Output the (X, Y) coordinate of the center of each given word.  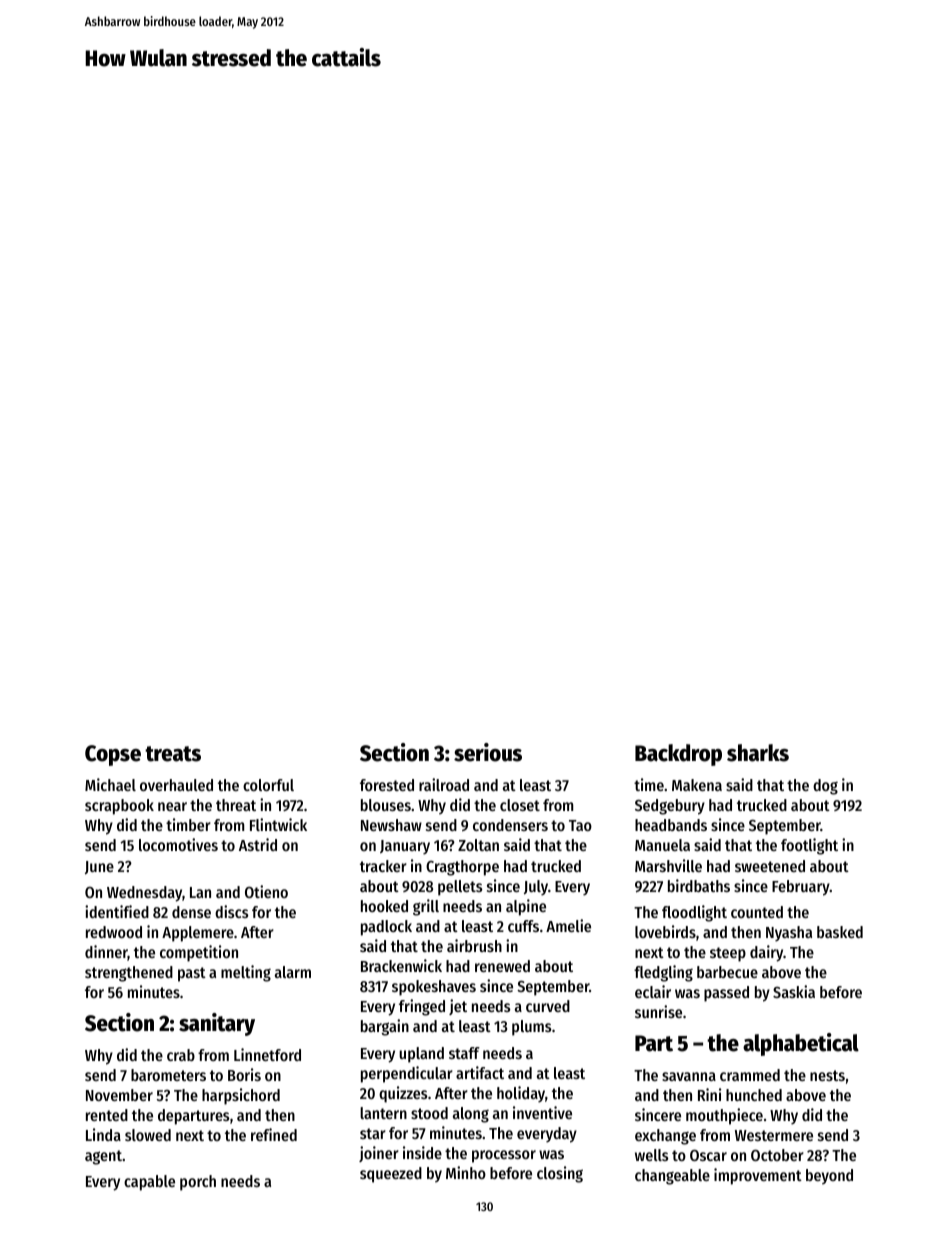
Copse (113, 755)
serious (488, 752)
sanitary (217, 1024)
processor (504, 1156)
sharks (758, 753)
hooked (384, 906)
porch (198, 1183)
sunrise (658, 1011)
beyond (829, 1177)
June (99, 867)
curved (548, 1006)
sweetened (770, 866)
